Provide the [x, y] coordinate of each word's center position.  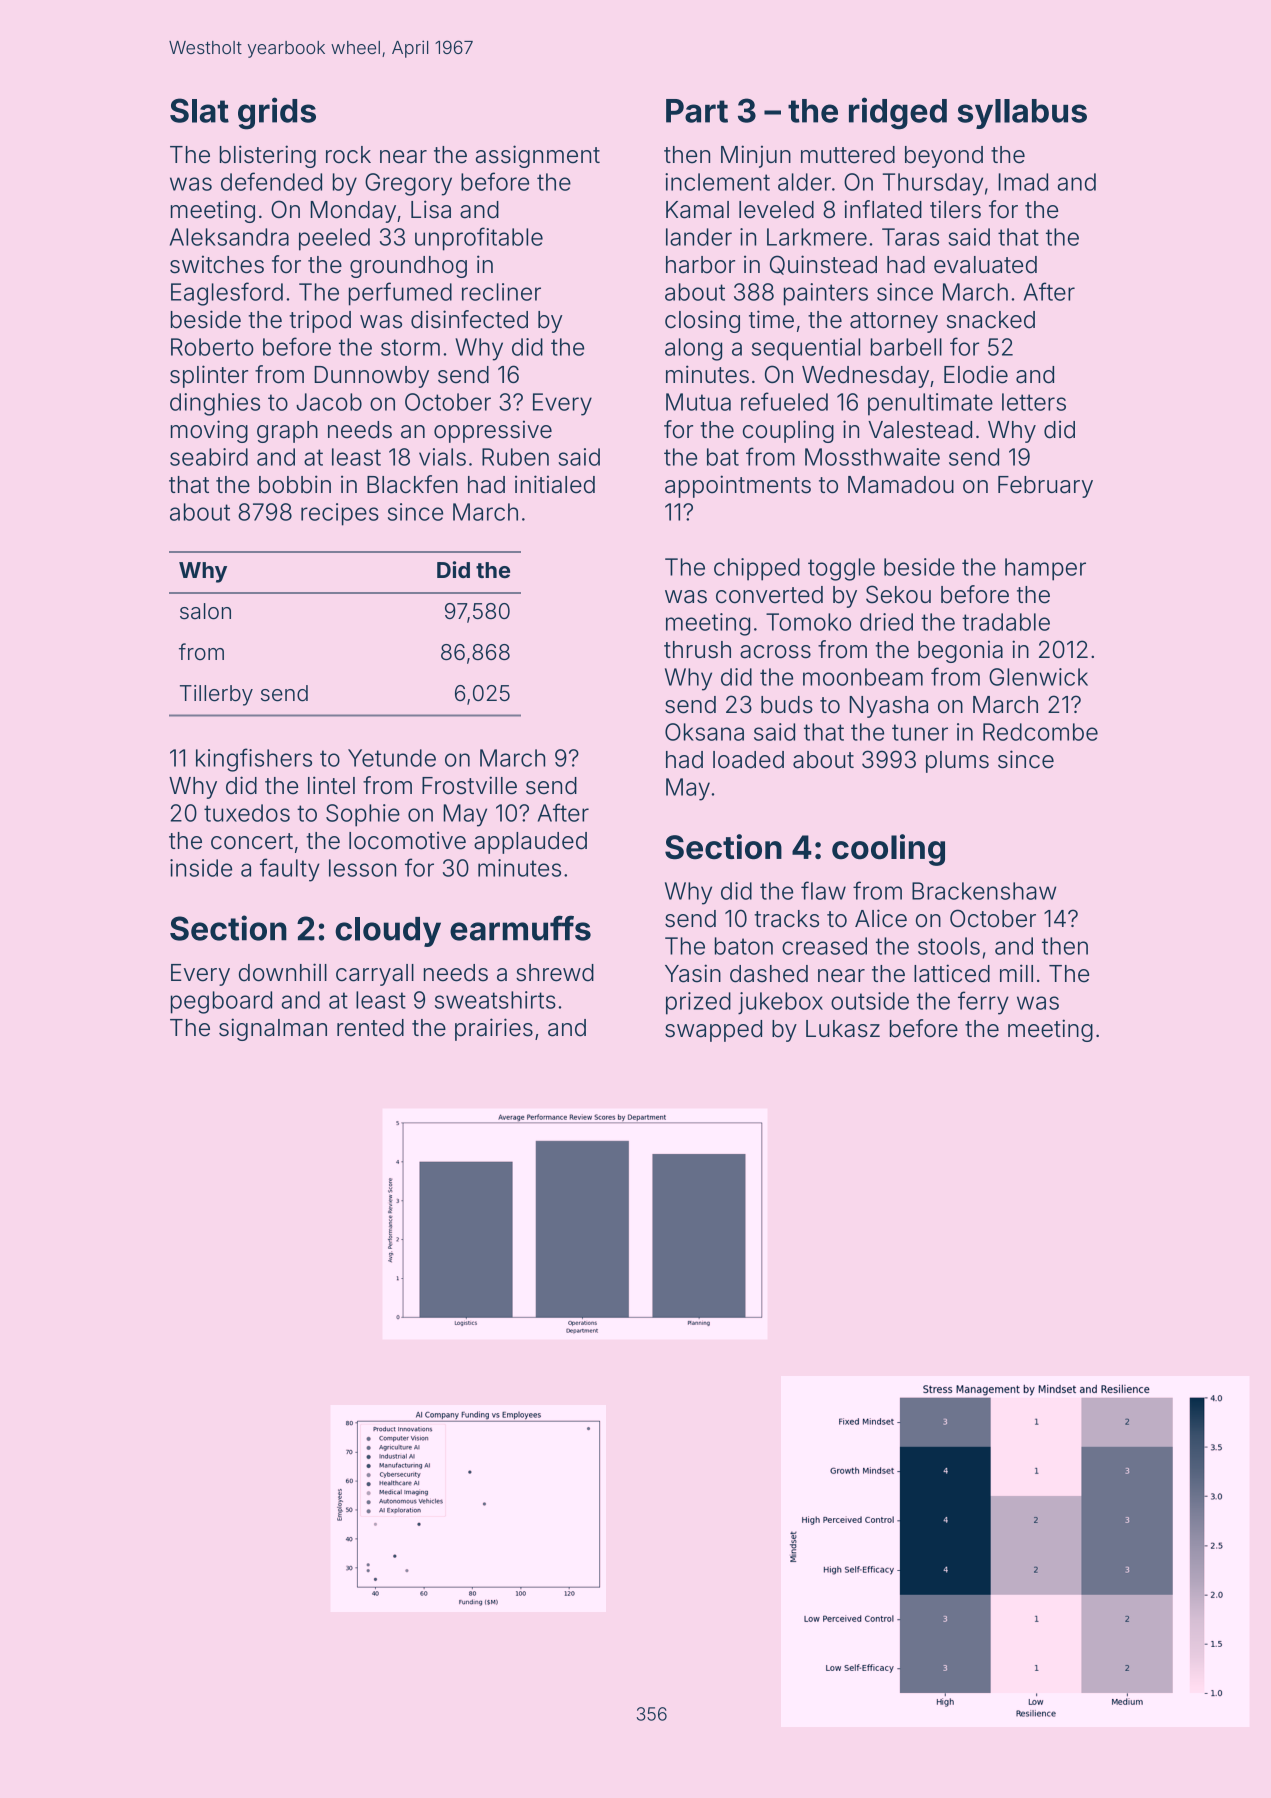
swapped [713, 1031]
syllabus [1022, 114]
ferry [983, 1003]
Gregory [408, 184]
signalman [273, 1029]
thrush [697, 650]
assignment [538, 156]
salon [205, 611]
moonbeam [863, 677]
